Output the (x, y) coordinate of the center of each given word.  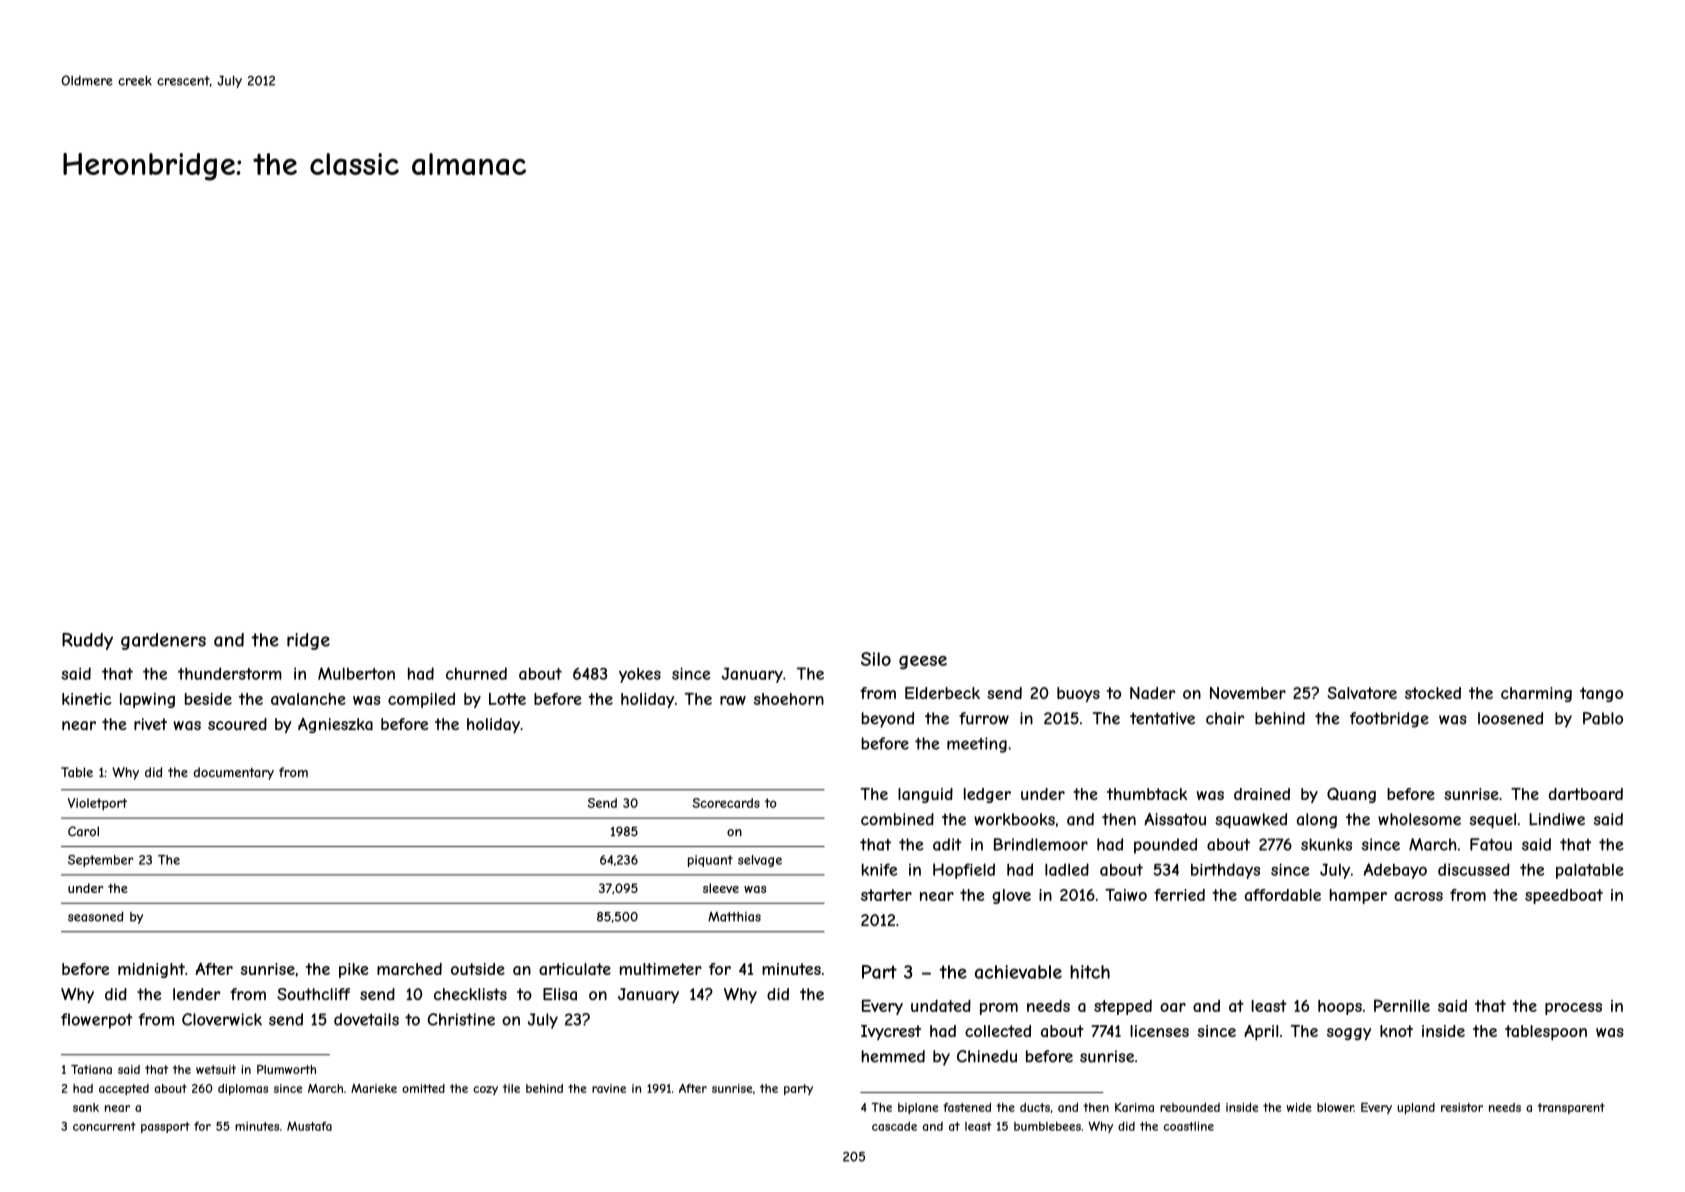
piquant (710, 861)
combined (897, 819)
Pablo (1603, 718)
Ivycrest (891, 1032)
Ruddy (87, 641)
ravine (609, 1088)
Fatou (1491, 844)
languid (925, 795)
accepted (124, 1089)
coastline (1189, 1126)
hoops (1340, 1007)
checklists (470, 994)
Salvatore (1362, 693)
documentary (234, 773)
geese (923, 662)
